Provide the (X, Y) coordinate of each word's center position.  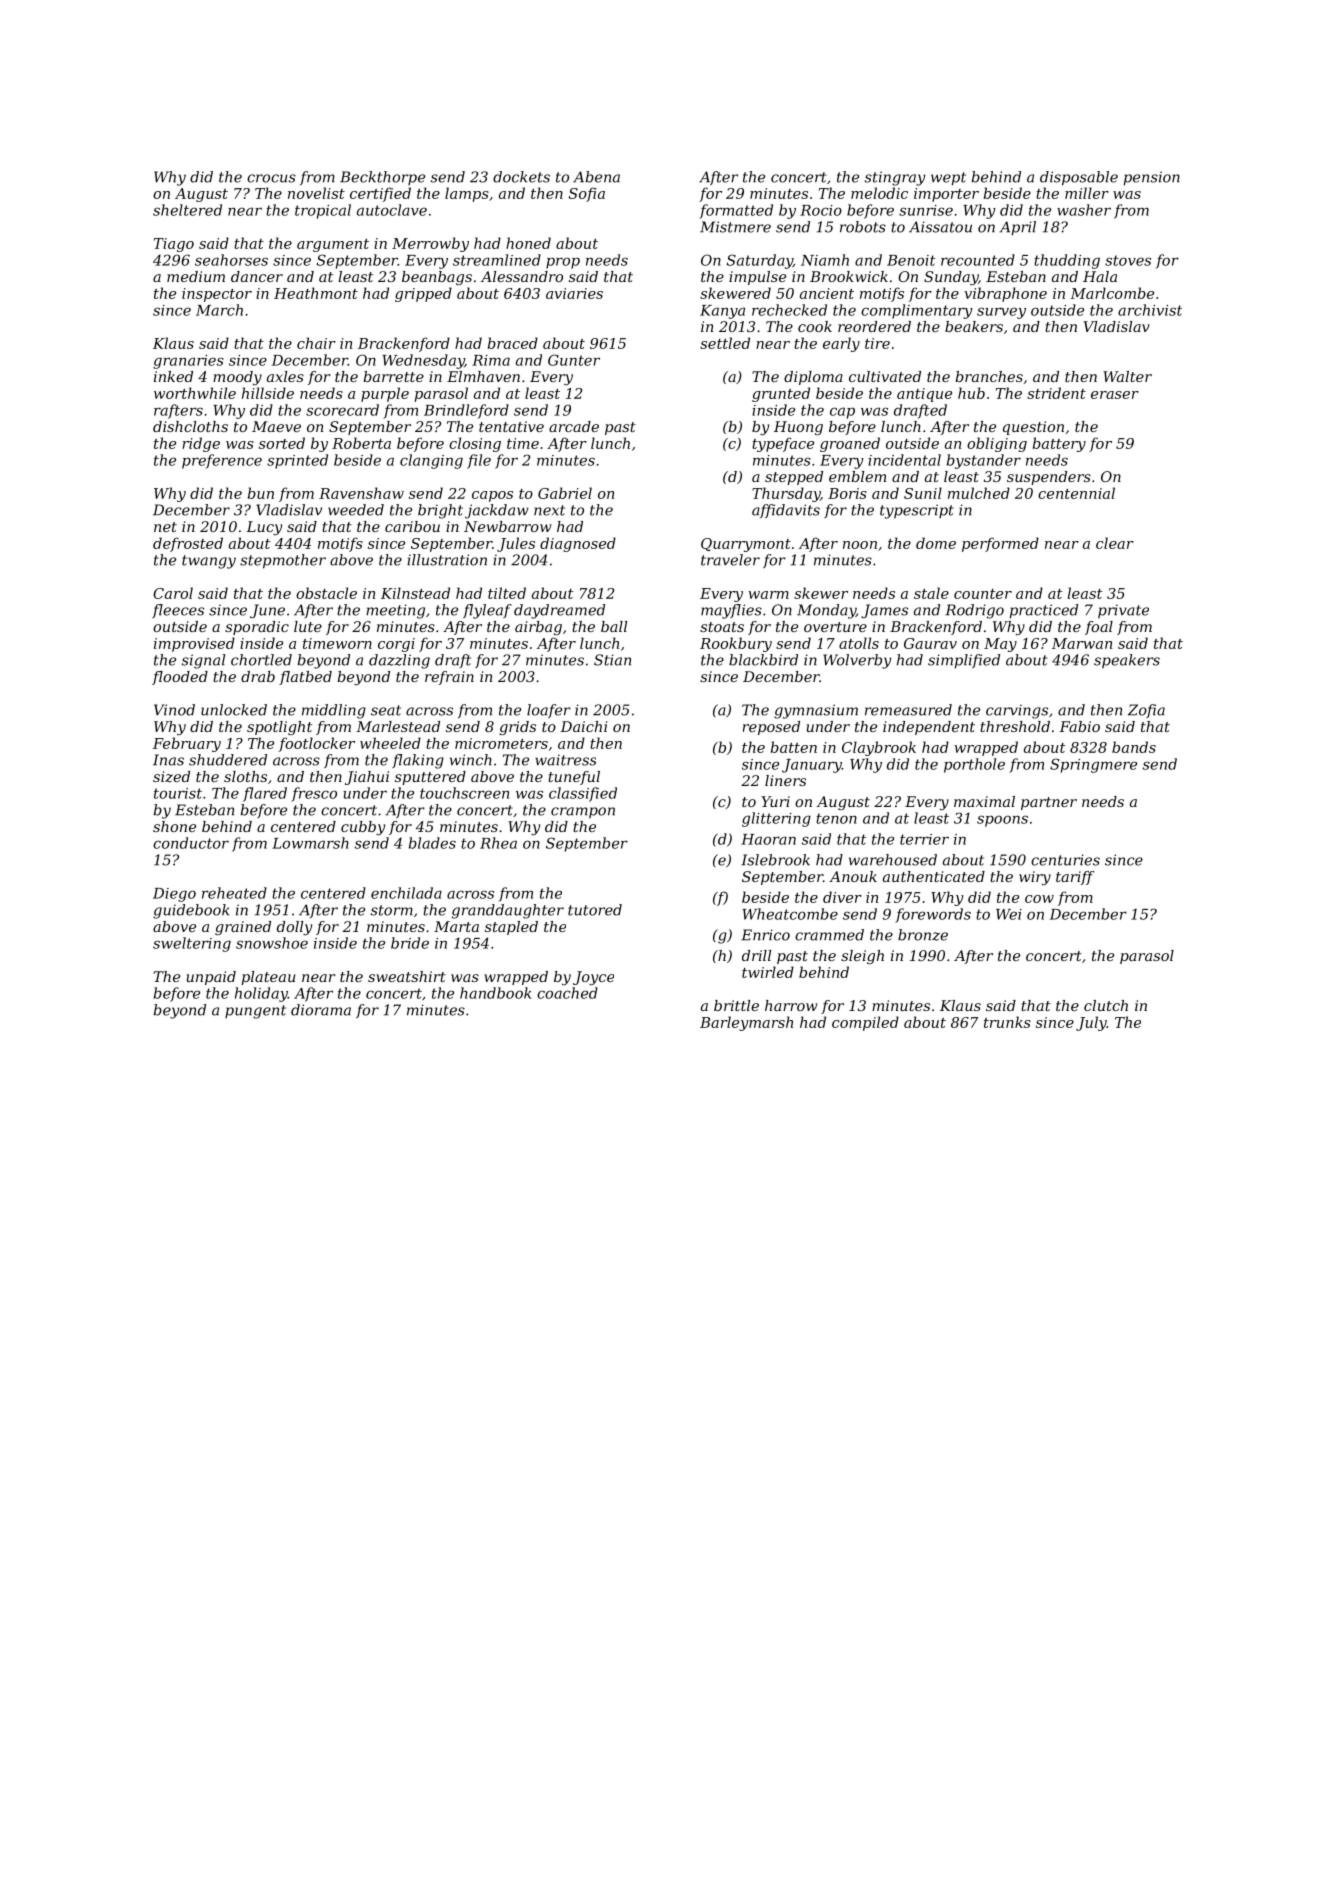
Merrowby (430, 244)
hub (971, 393)
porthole (974, 765)
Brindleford (466, 411)
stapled (511, 928)
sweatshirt (407, 976)
